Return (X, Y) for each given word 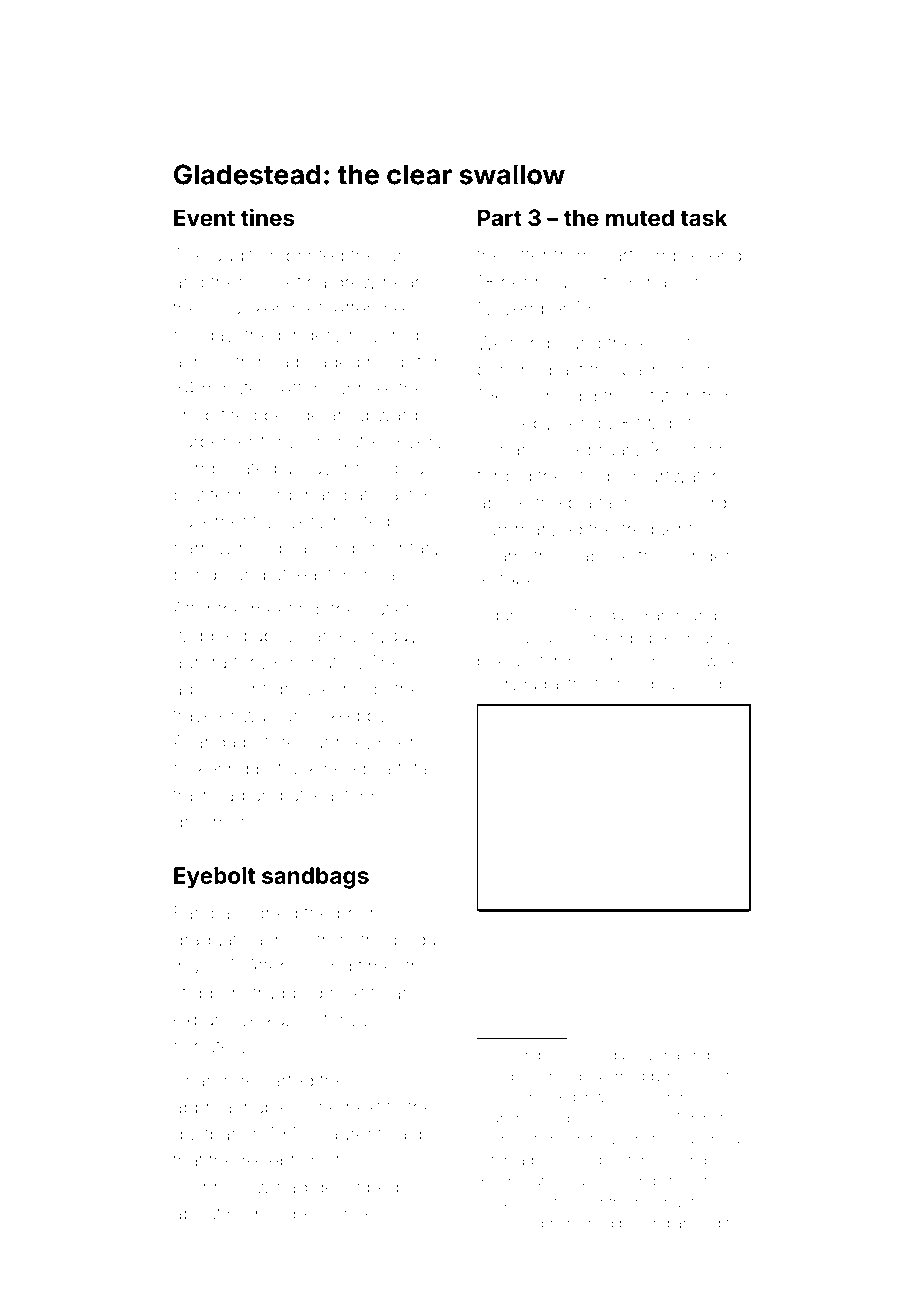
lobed (701, 684)
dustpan (207, 1135)
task (703, 218)
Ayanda (204, 744)
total (414, 769)
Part (500, 218)
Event (204, 218)
